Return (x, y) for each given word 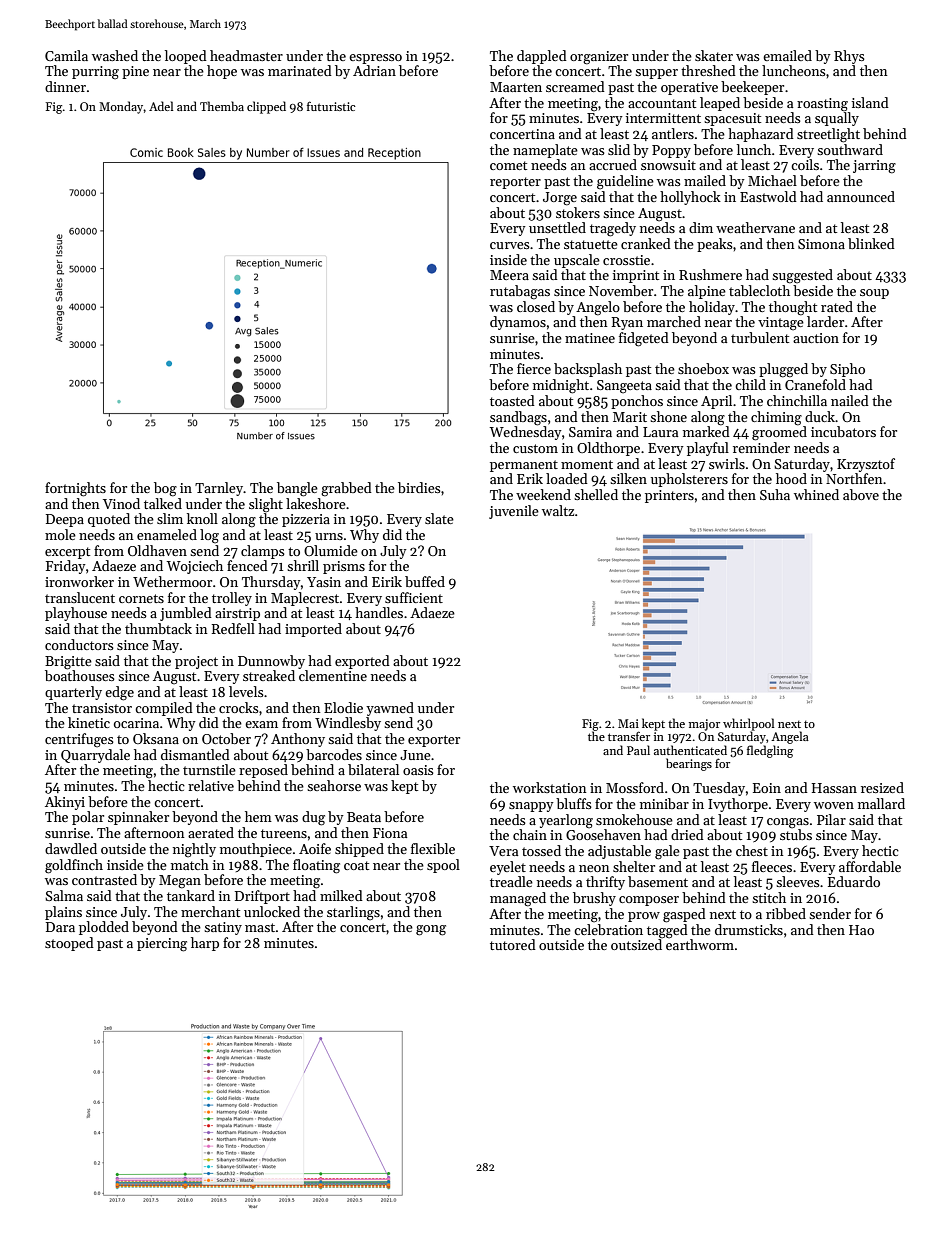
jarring (874, 167)
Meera (509, 275)
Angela (790, 737)
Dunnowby (271, 662)
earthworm (700, 944)
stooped (69, 944)
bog (165, 489)
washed (115, 55)
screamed (575, 86)
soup (874, 294)
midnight (561, 386)
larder (825, 321)
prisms (344, 567)
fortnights (75, 489)
